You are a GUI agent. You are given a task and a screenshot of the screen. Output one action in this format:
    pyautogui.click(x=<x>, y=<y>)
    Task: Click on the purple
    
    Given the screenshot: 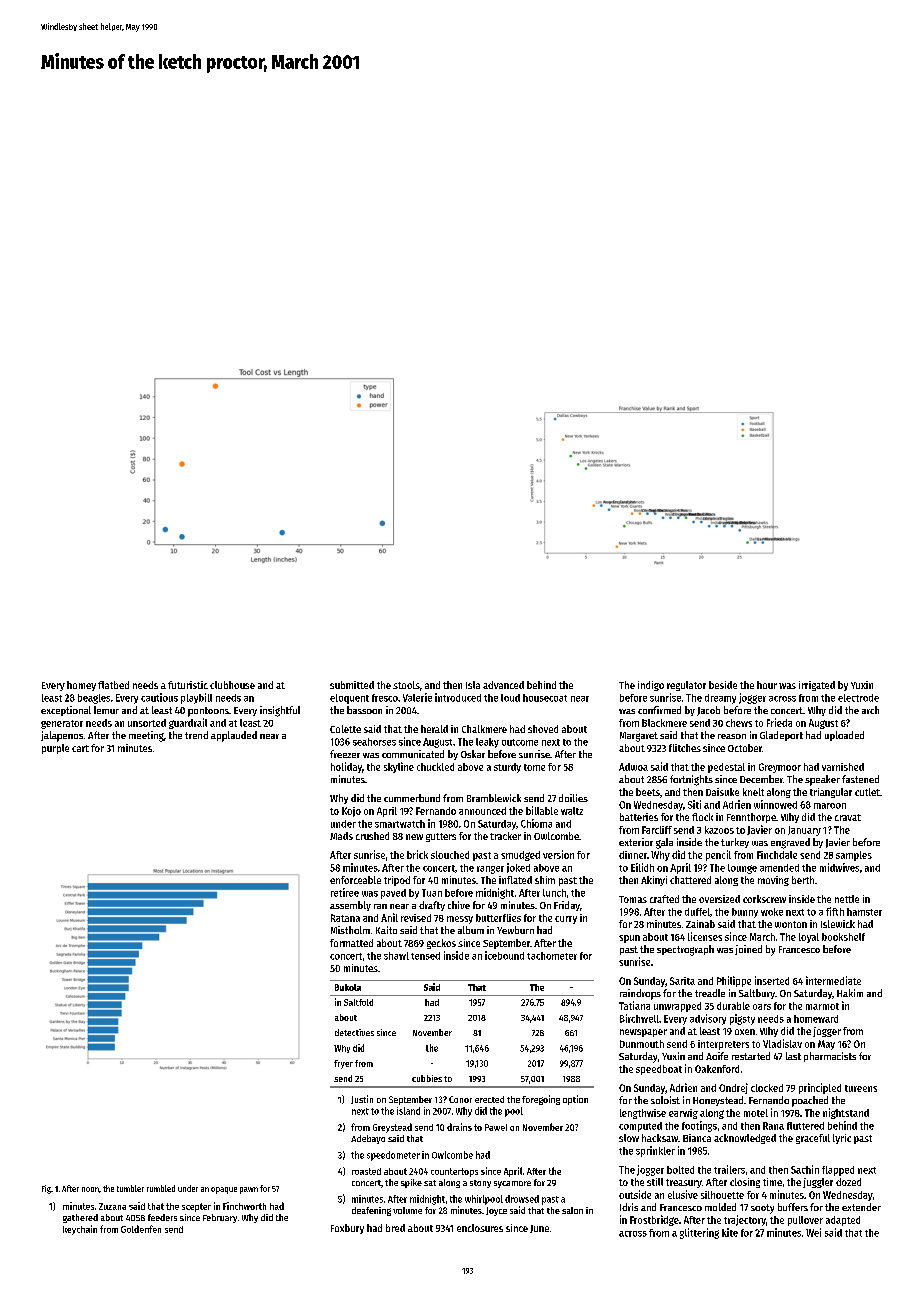 What is the action you would take?
    pyautogui.click(x=55, y=749)
